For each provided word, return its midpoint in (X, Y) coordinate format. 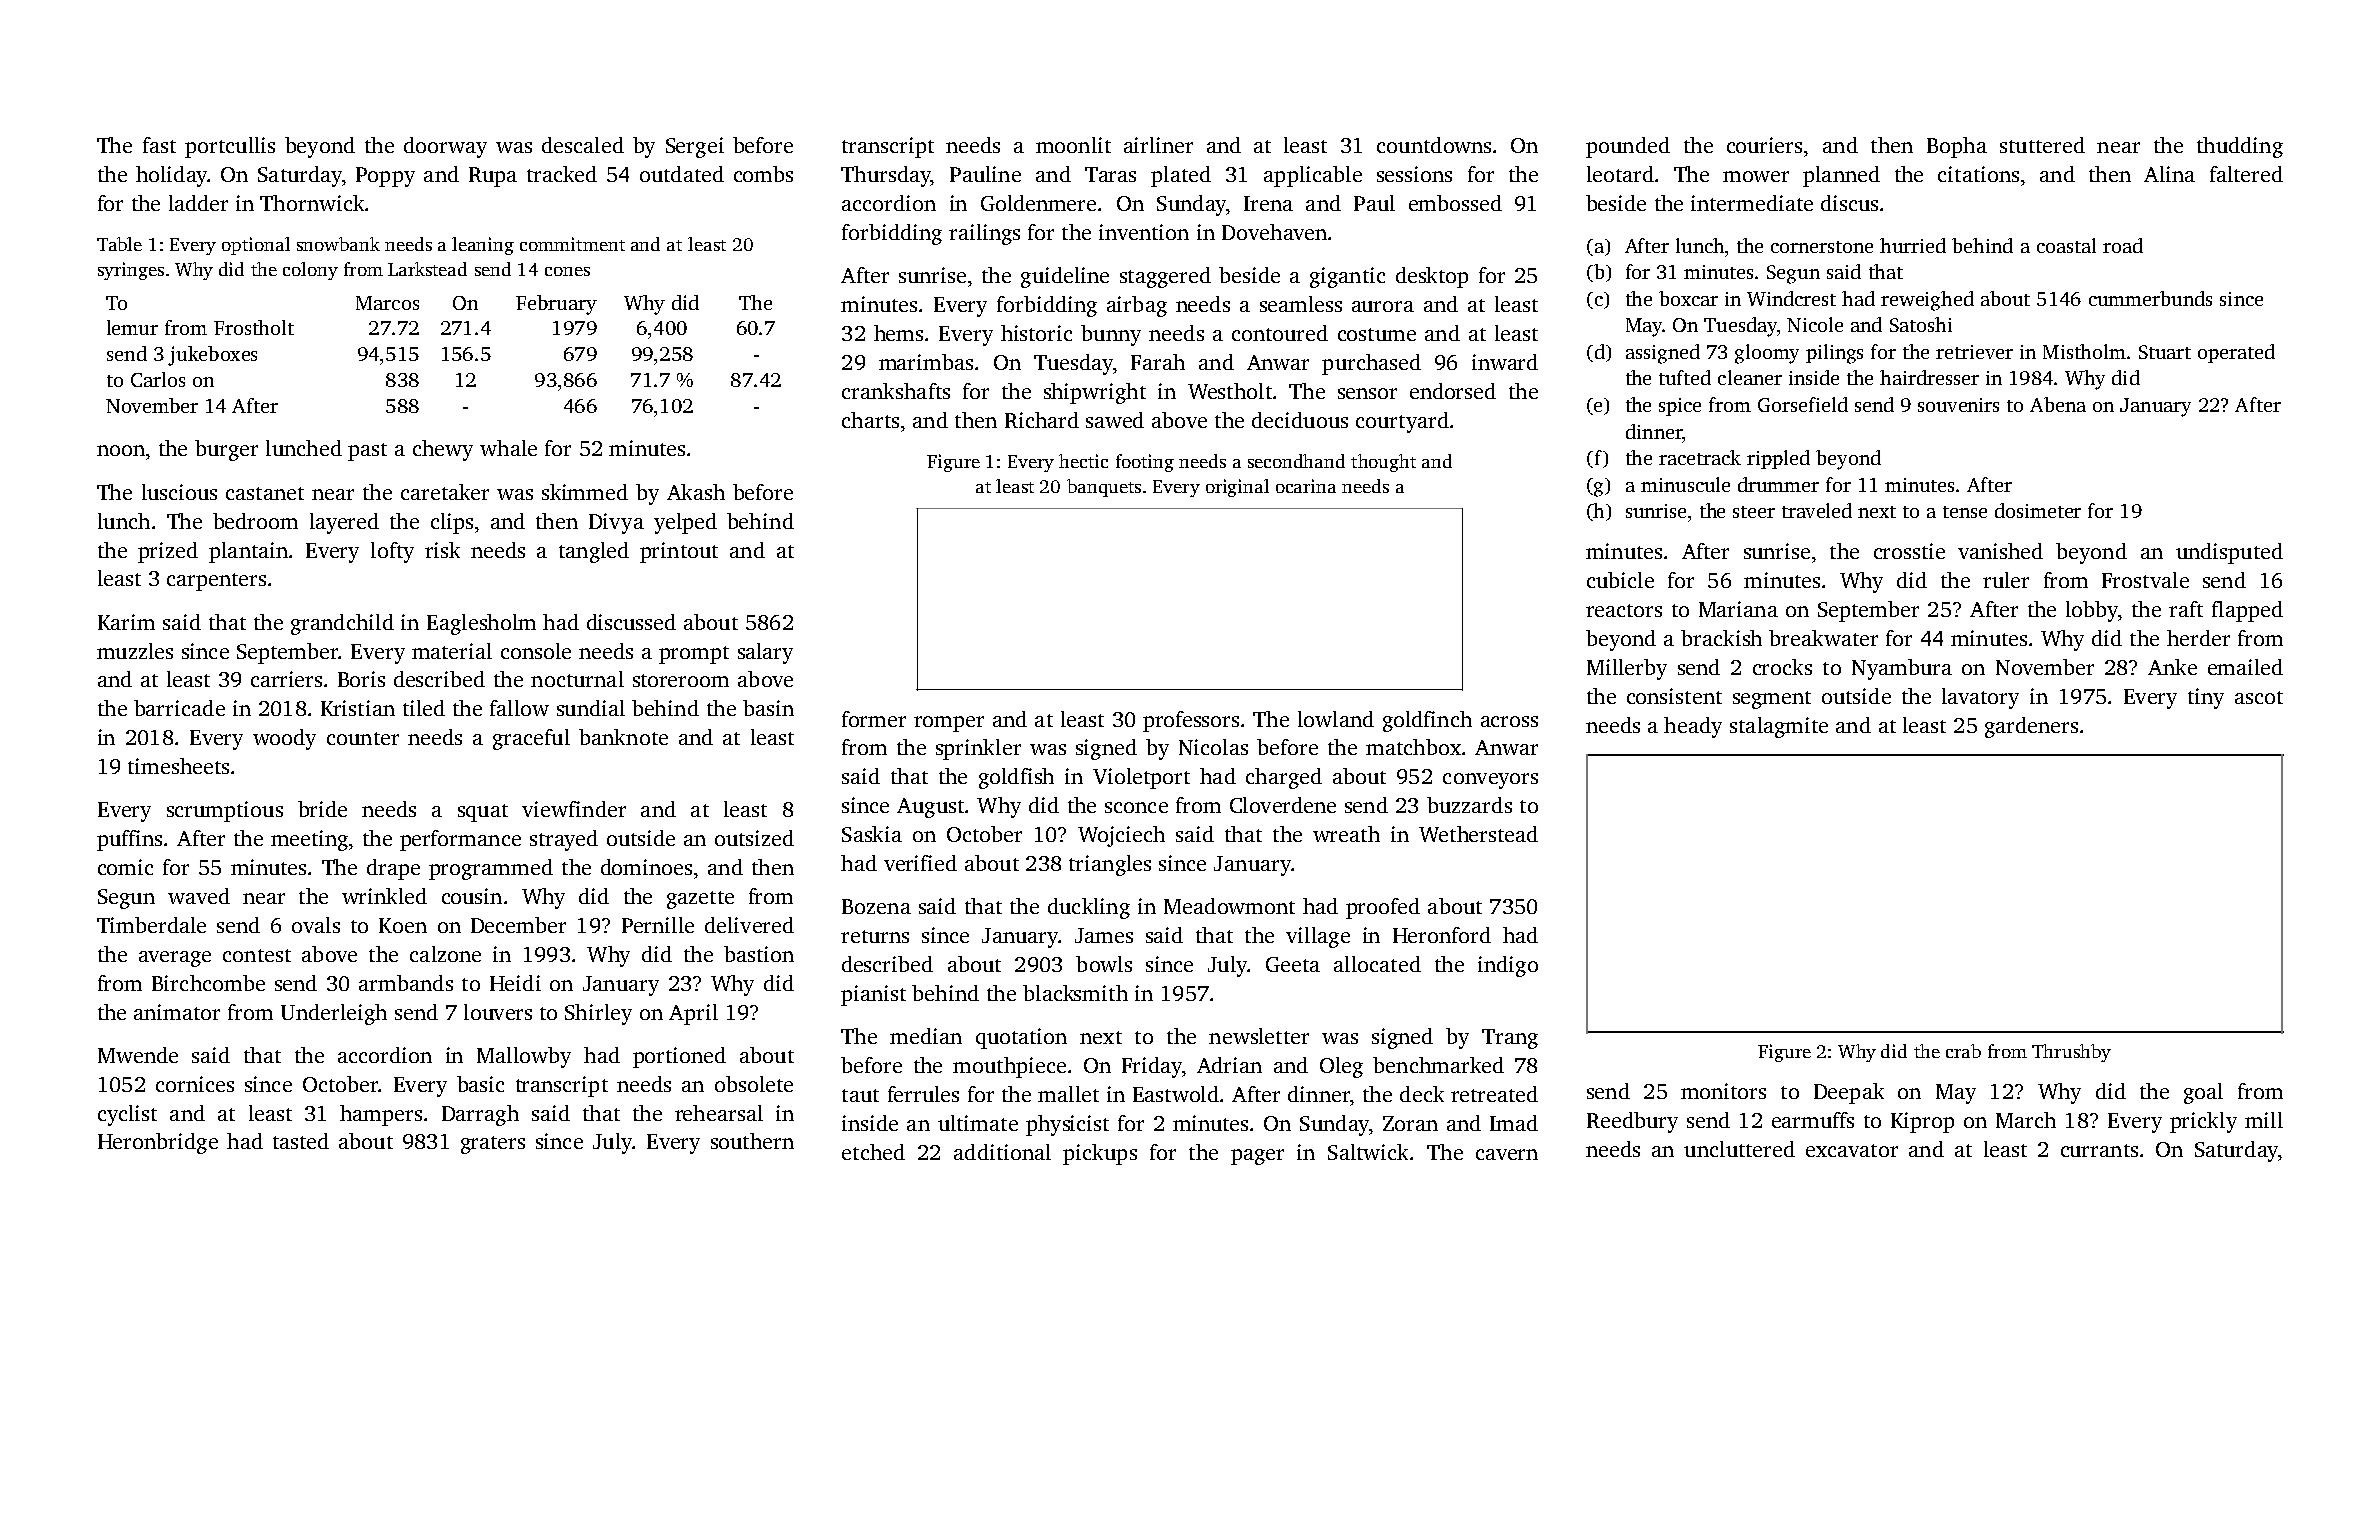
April (693, 1014)
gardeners (2031, 727)
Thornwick (312, 203)
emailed (2245, 667)
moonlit (1073, 145)
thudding (2240, 147)
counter (363, 738)
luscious (179, 492)
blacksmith (1075, 993)
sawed (1115, 420)
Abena (2058, 404)
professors (1191, 721)
